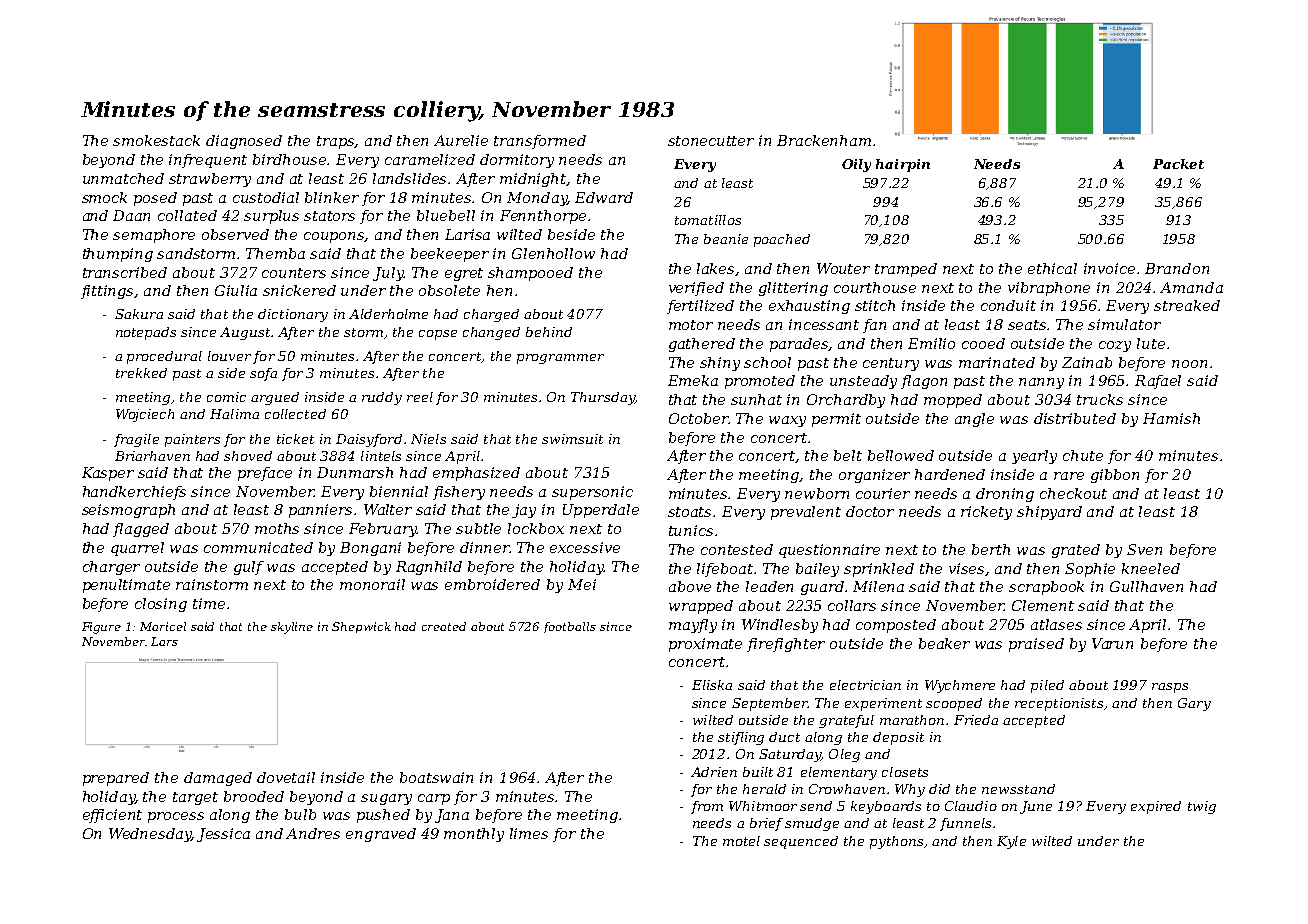  What do you see at coordinates (716, 269) in the screenshot?
I see `lakes` at bounding box center [716, 269].
